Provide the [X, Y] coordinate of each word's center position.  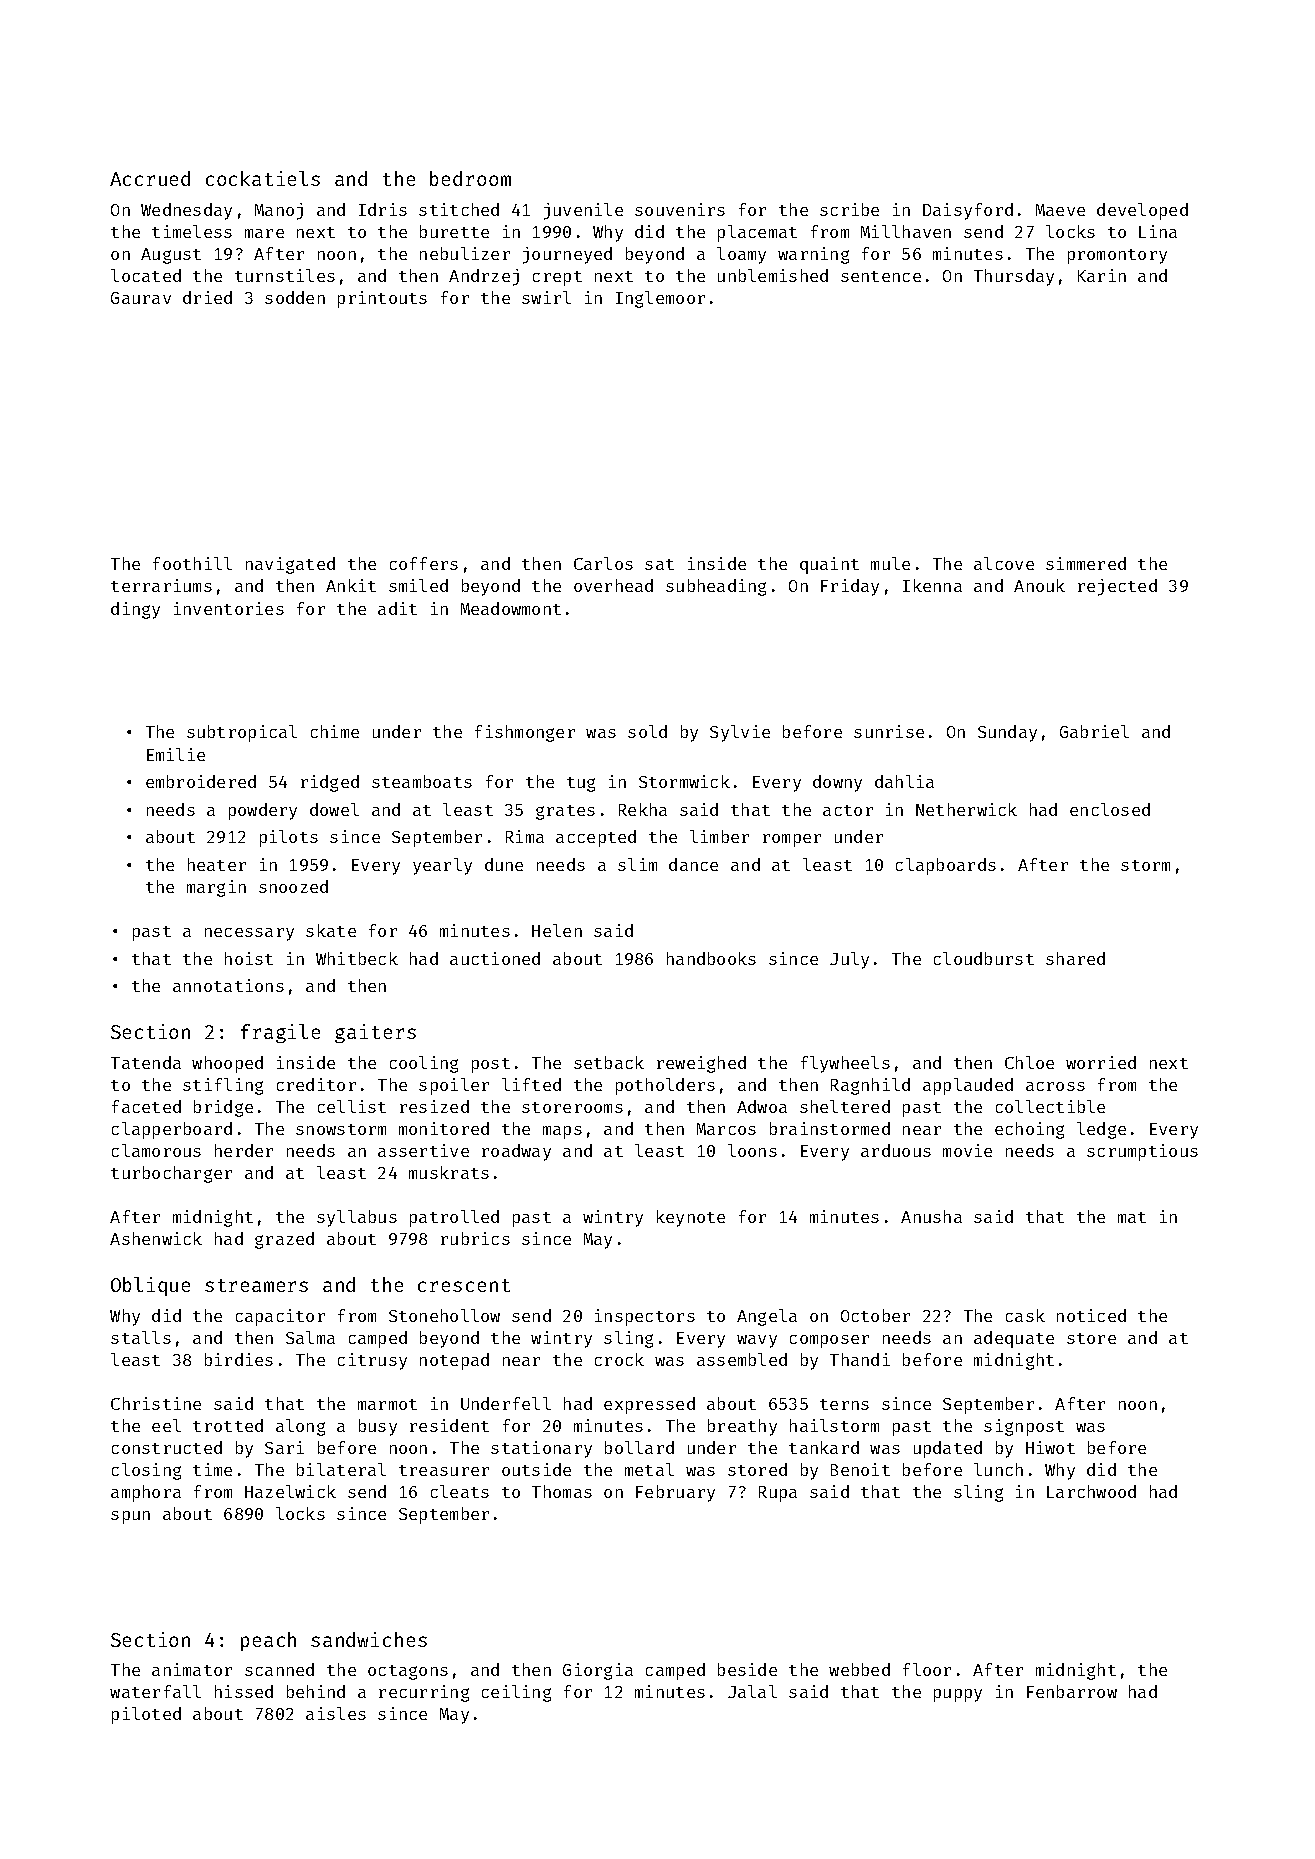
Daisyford [968, 211]
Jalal [752, 1691]
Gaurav [141, 298]
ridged [330, 783]
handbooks [711, 958]
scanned [279, 1669]
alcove [1004, 563]
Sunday [1007, 733]
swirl [546, 297]
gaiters [375, 1033]
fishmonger [525, 733]
